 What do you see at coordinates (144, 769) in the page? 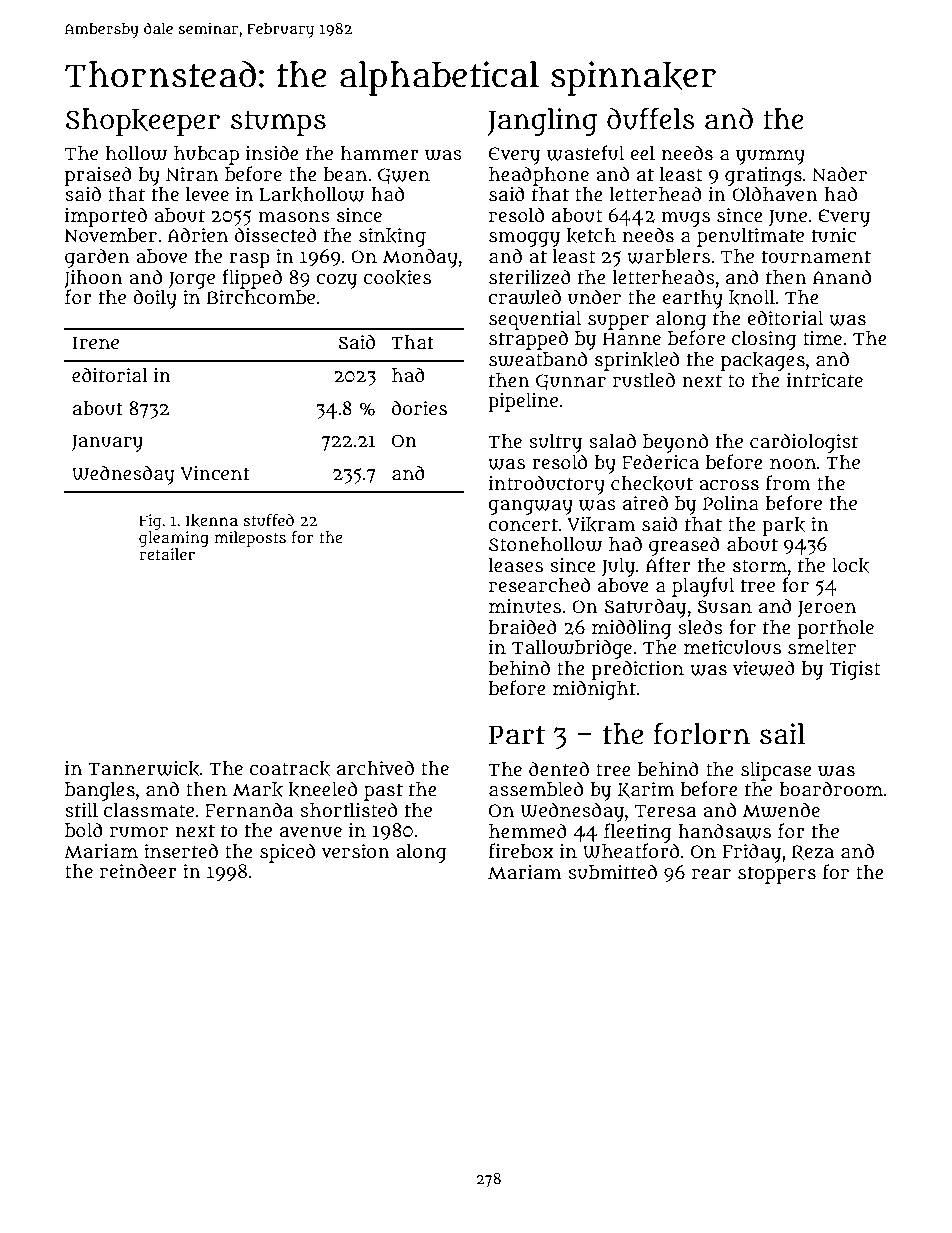
I see `Tannerwick` at bounding box center [144, 769].
